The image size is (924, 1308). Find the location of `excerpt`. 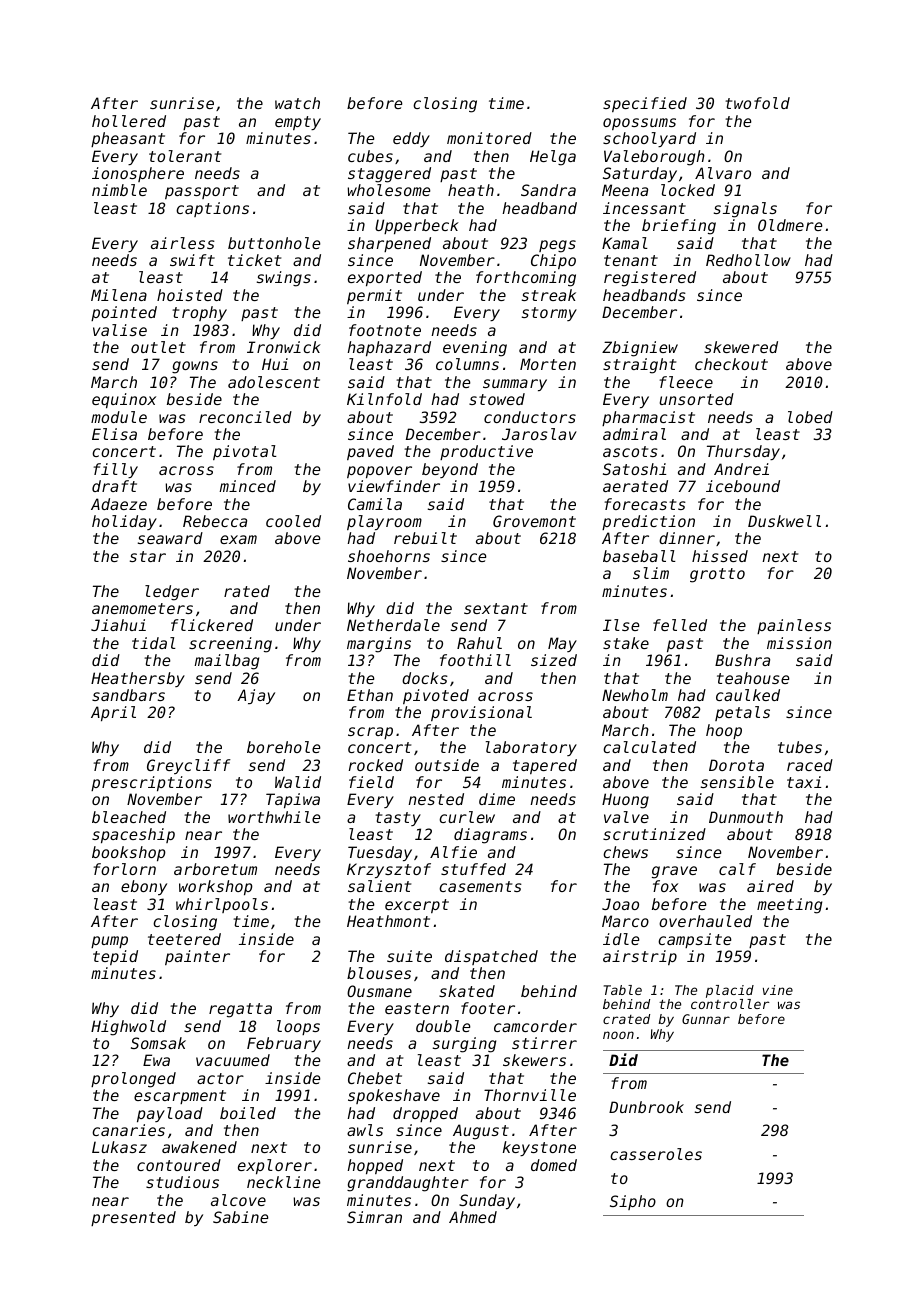

excerpt is located at coordinates (417, 906).
